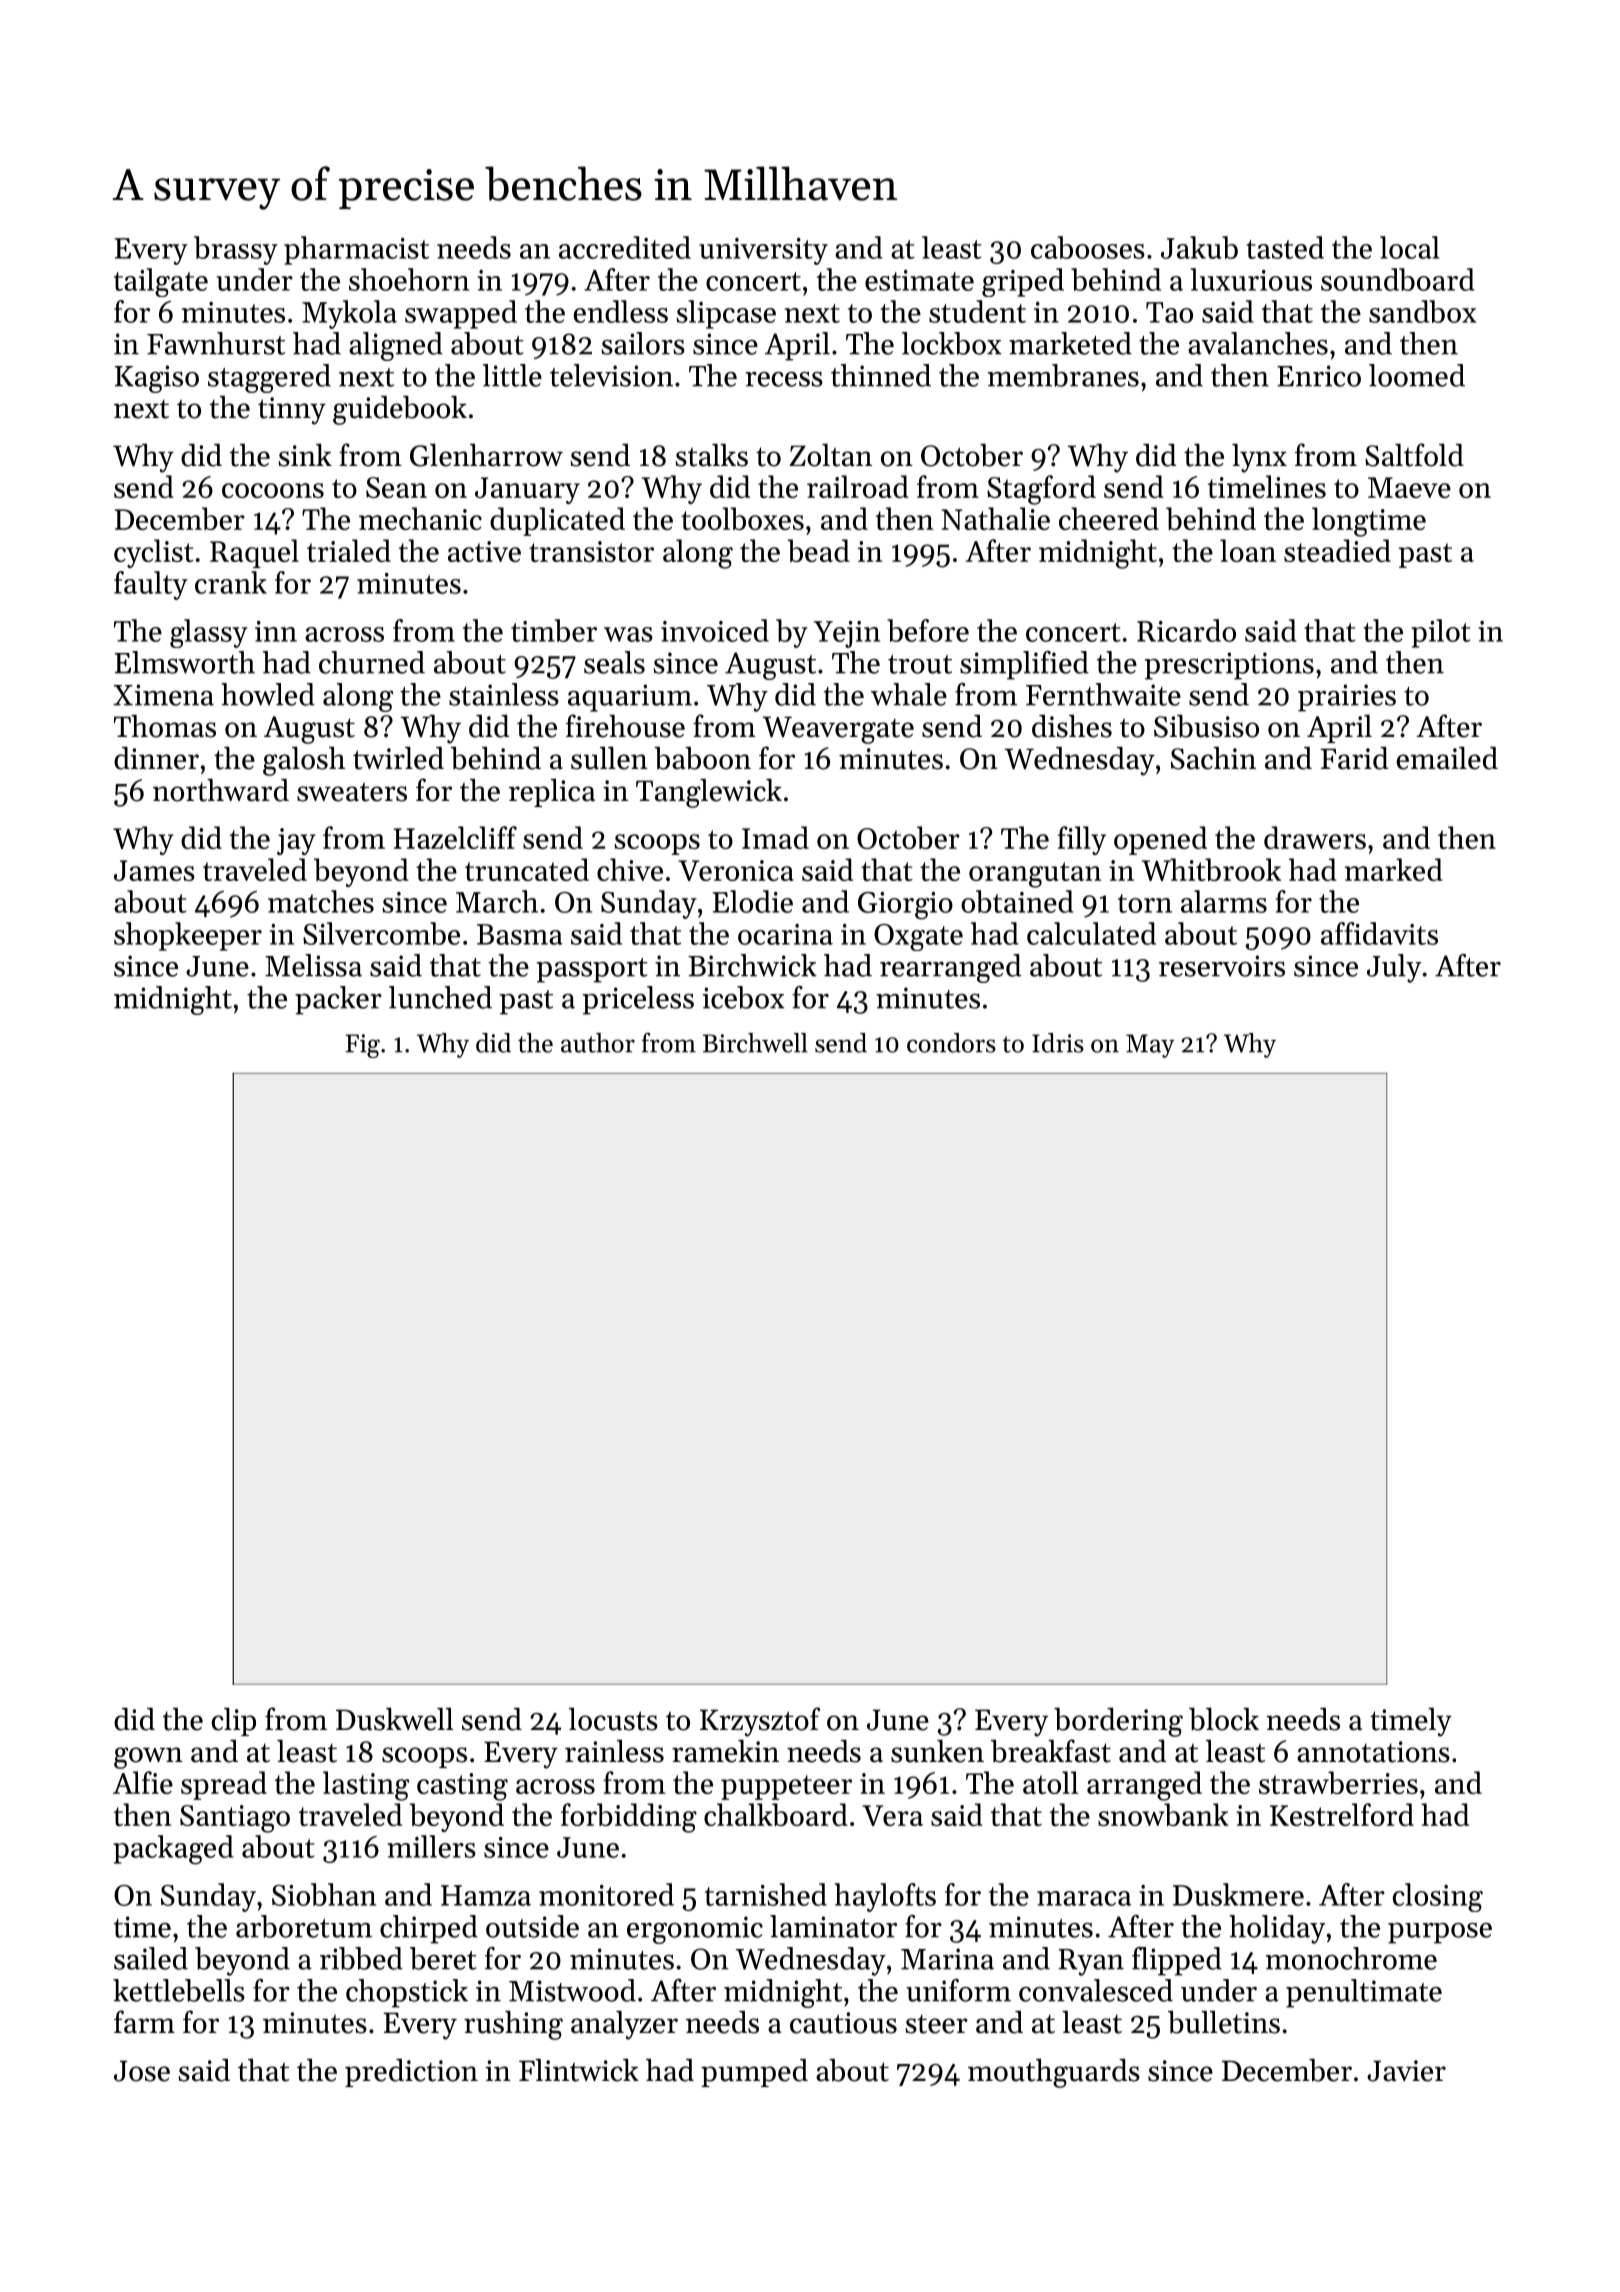  Describe the element at coordinates (919, 280) in the screenshot. I see `estimate` at that location.
